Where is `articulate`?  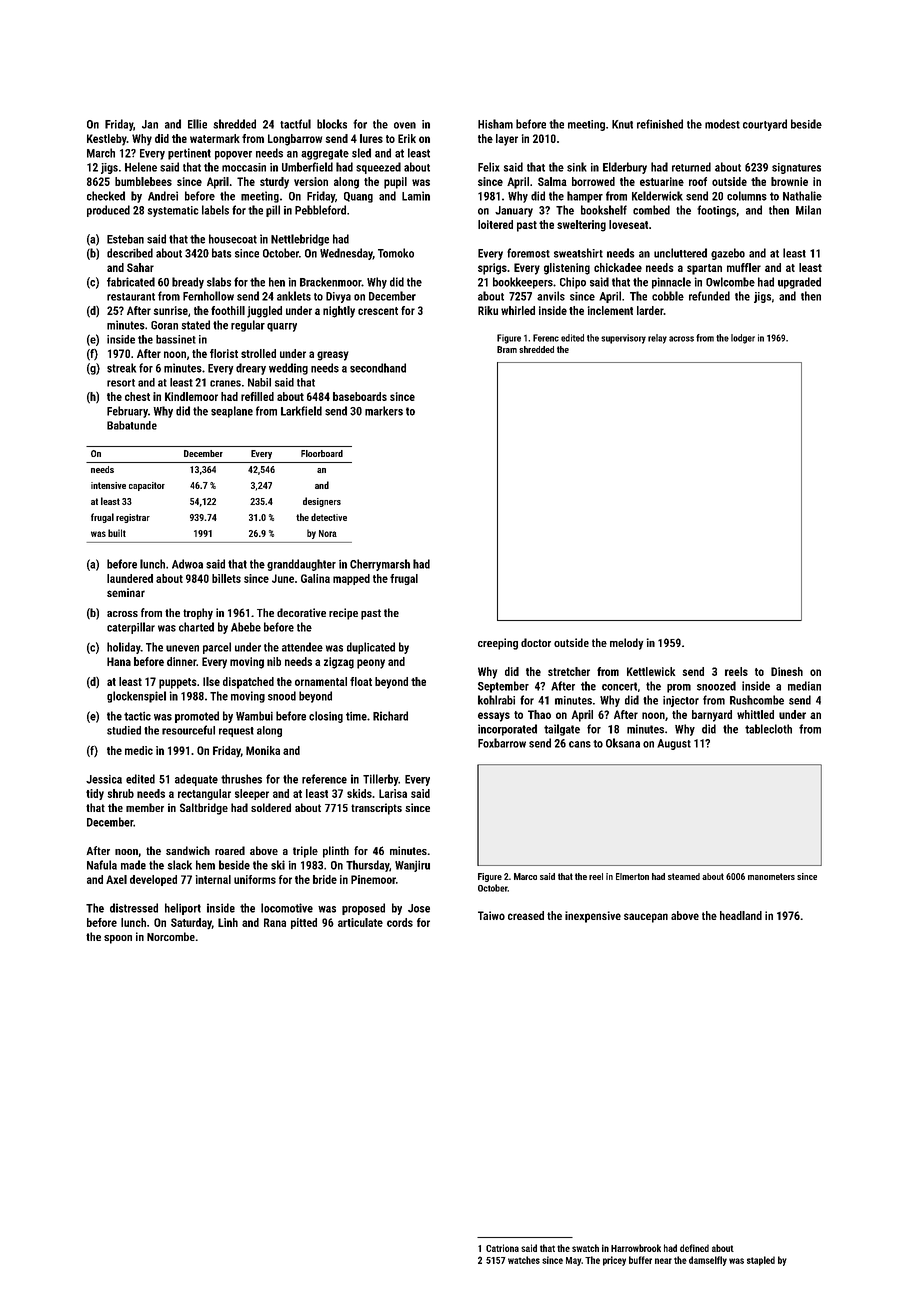
articulate is located at coordinates (360, 922).
